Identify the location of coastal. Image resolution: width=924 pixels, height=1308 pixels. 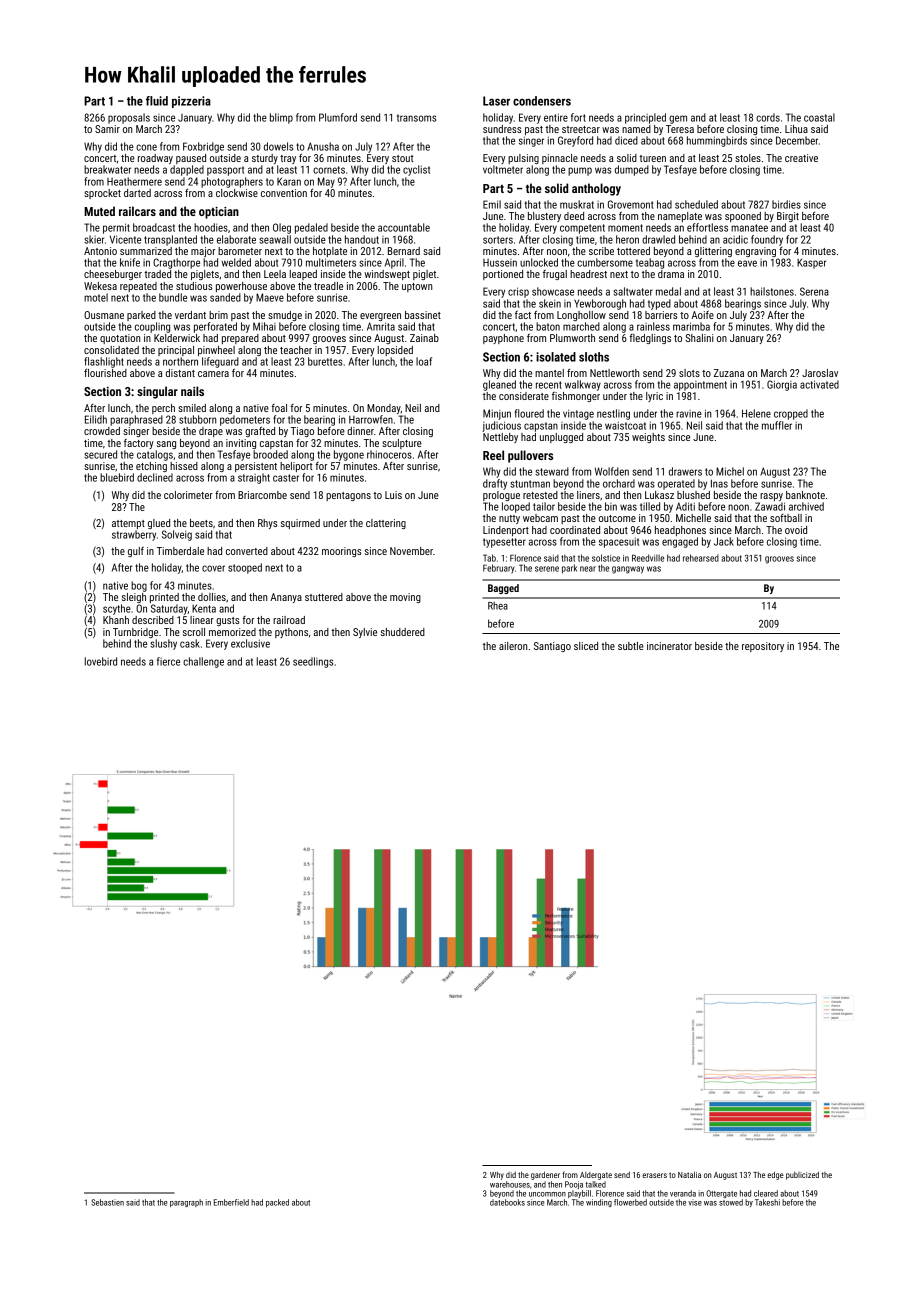
(819, 117).
